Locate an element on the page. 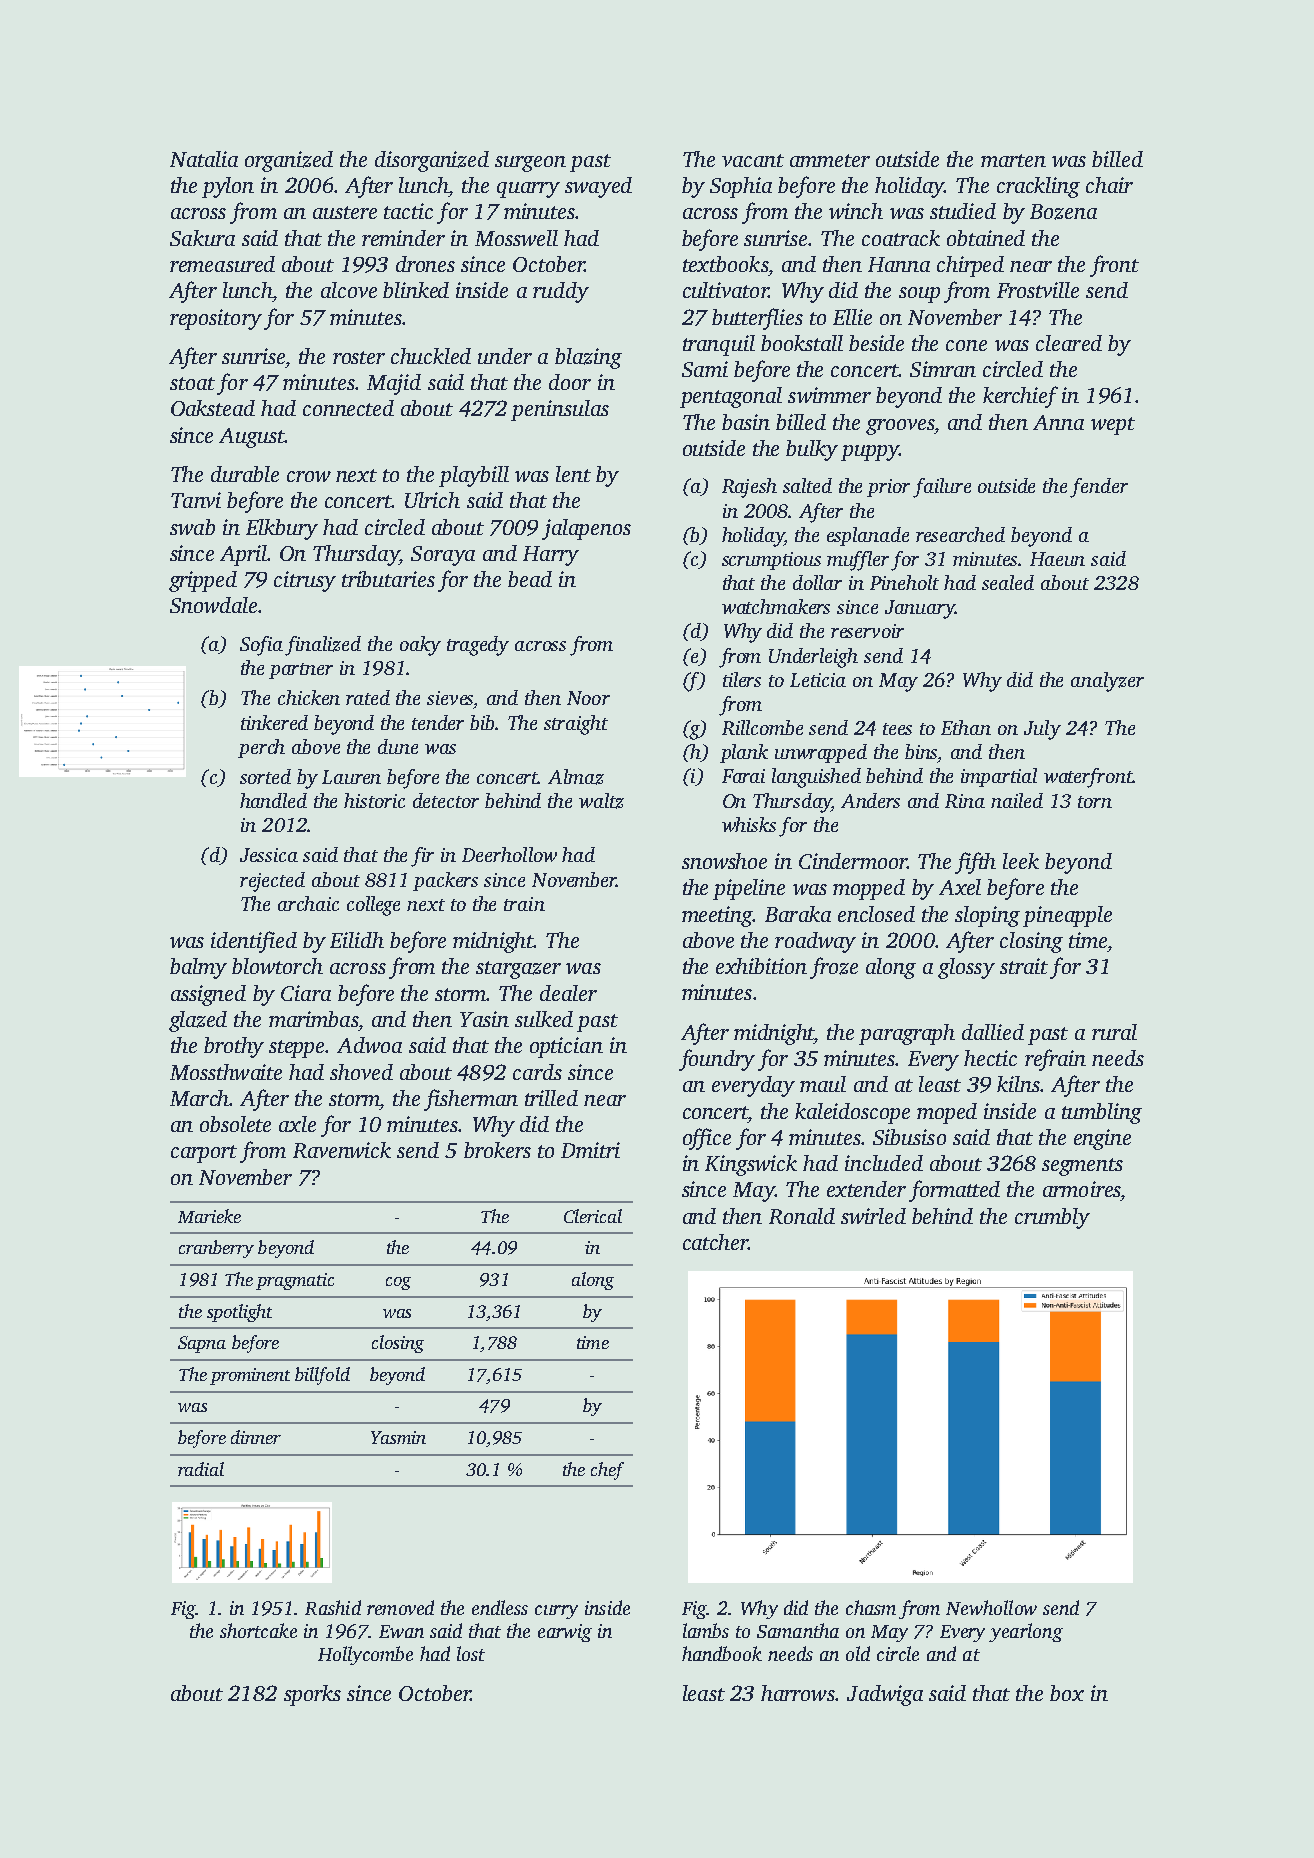 This document has height=1858, width=1314. chair is located at coordinates (1109, 185).
